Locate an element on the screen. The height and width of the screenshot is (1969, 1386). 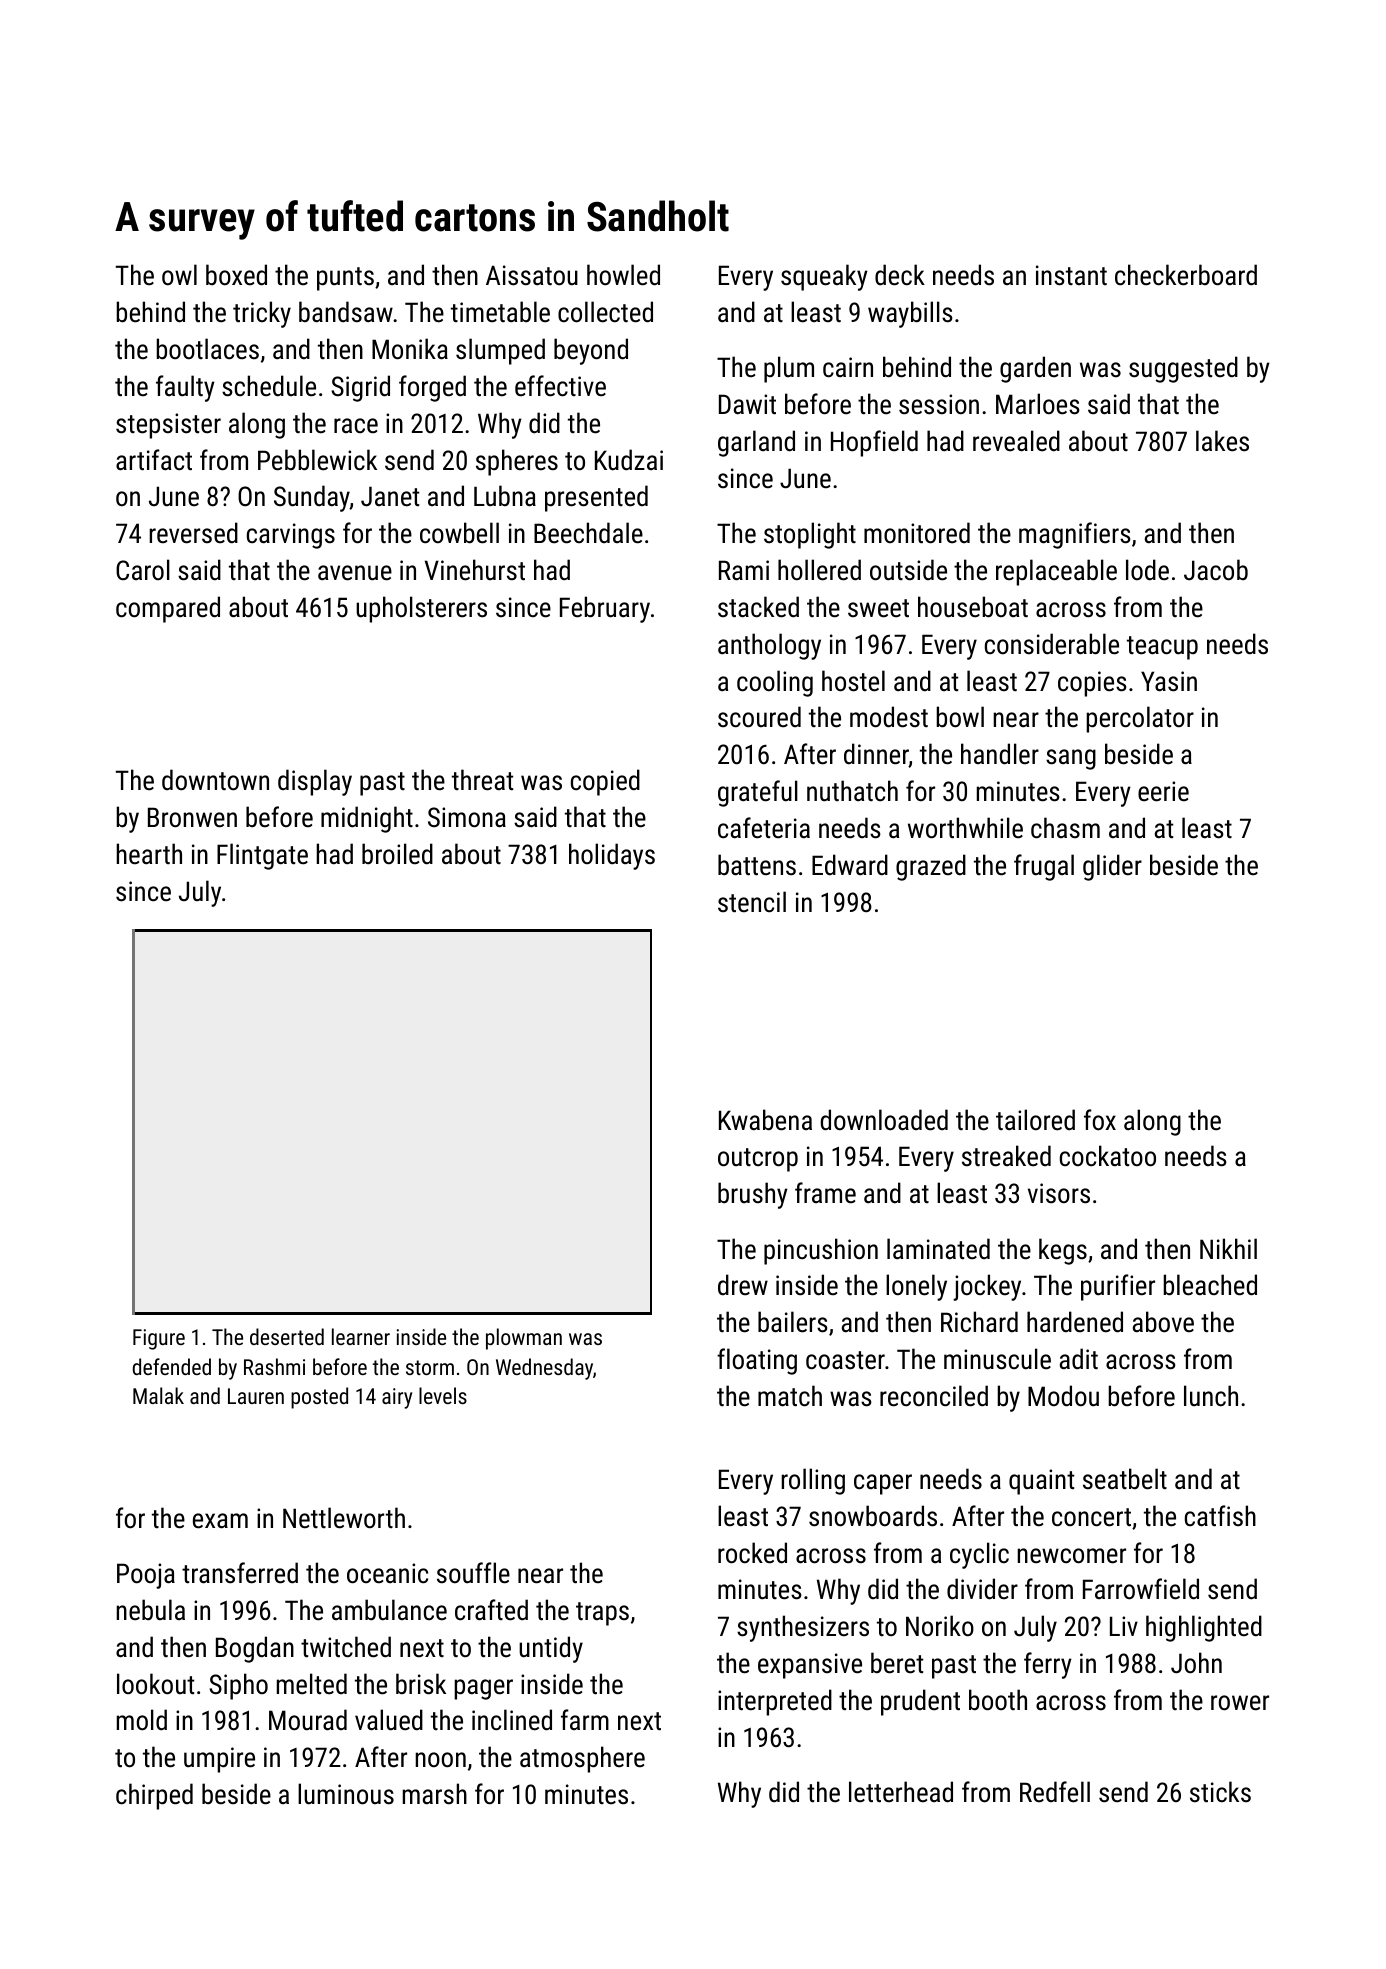
squeaky is located at coordinates (824, 277).
